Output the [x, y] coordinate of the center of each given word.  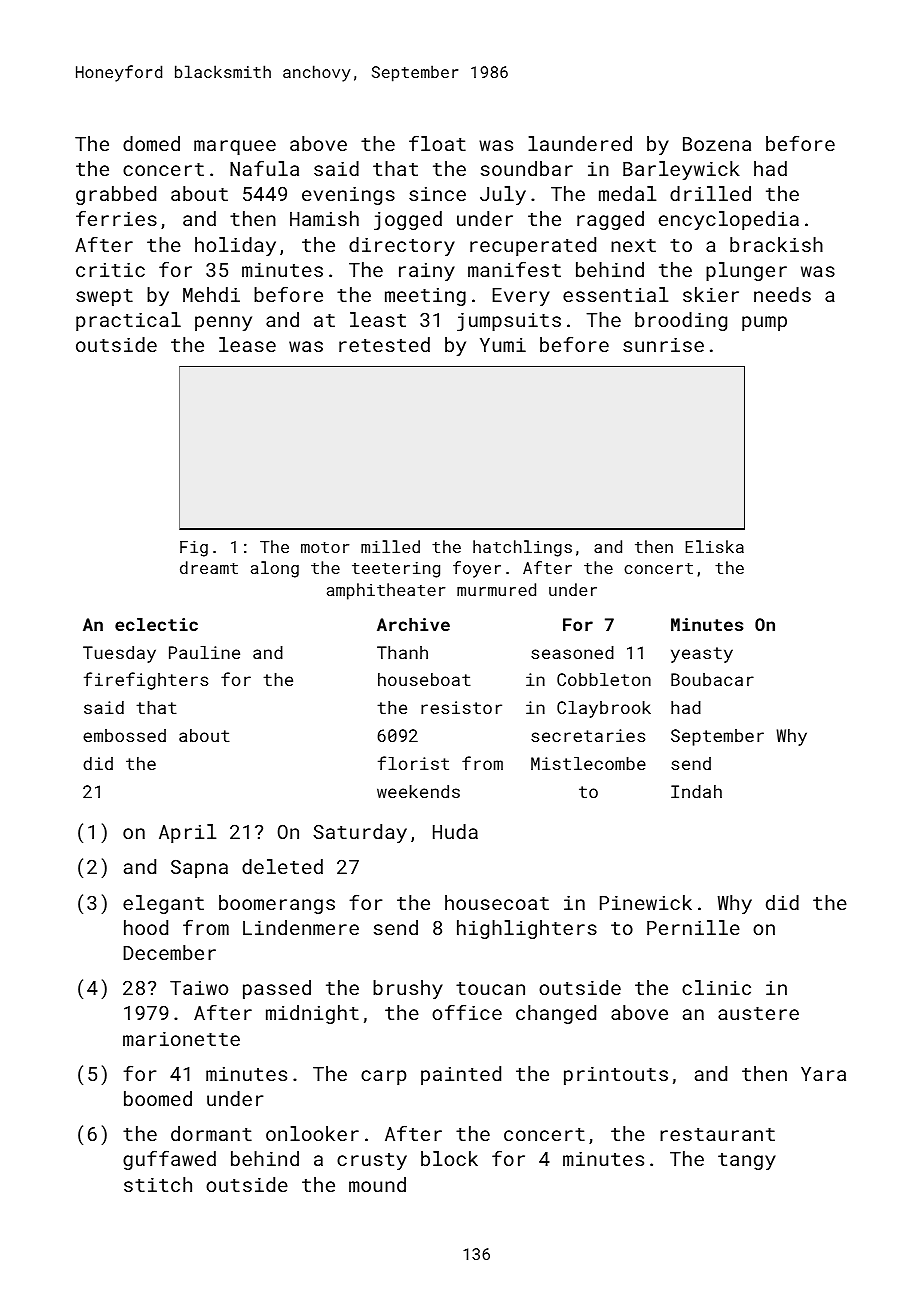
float [437, 143]
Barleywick [681, 170]
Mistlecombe [588, 763]
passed [277, 989]
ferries [116, 218]
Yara [823, 1074]
